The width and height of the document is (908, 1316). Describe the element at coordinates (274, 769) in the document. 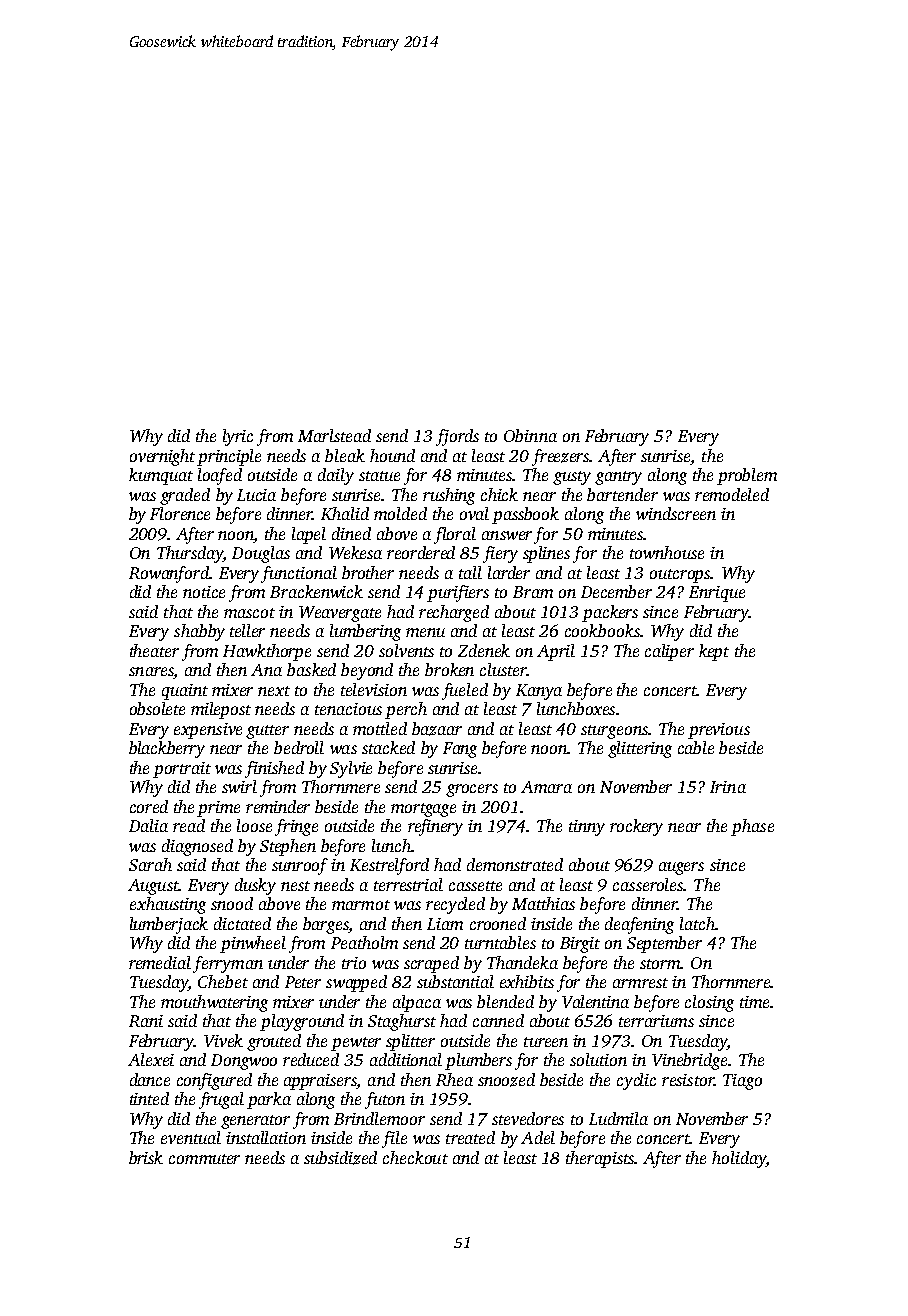

I see `finished` at that location.
